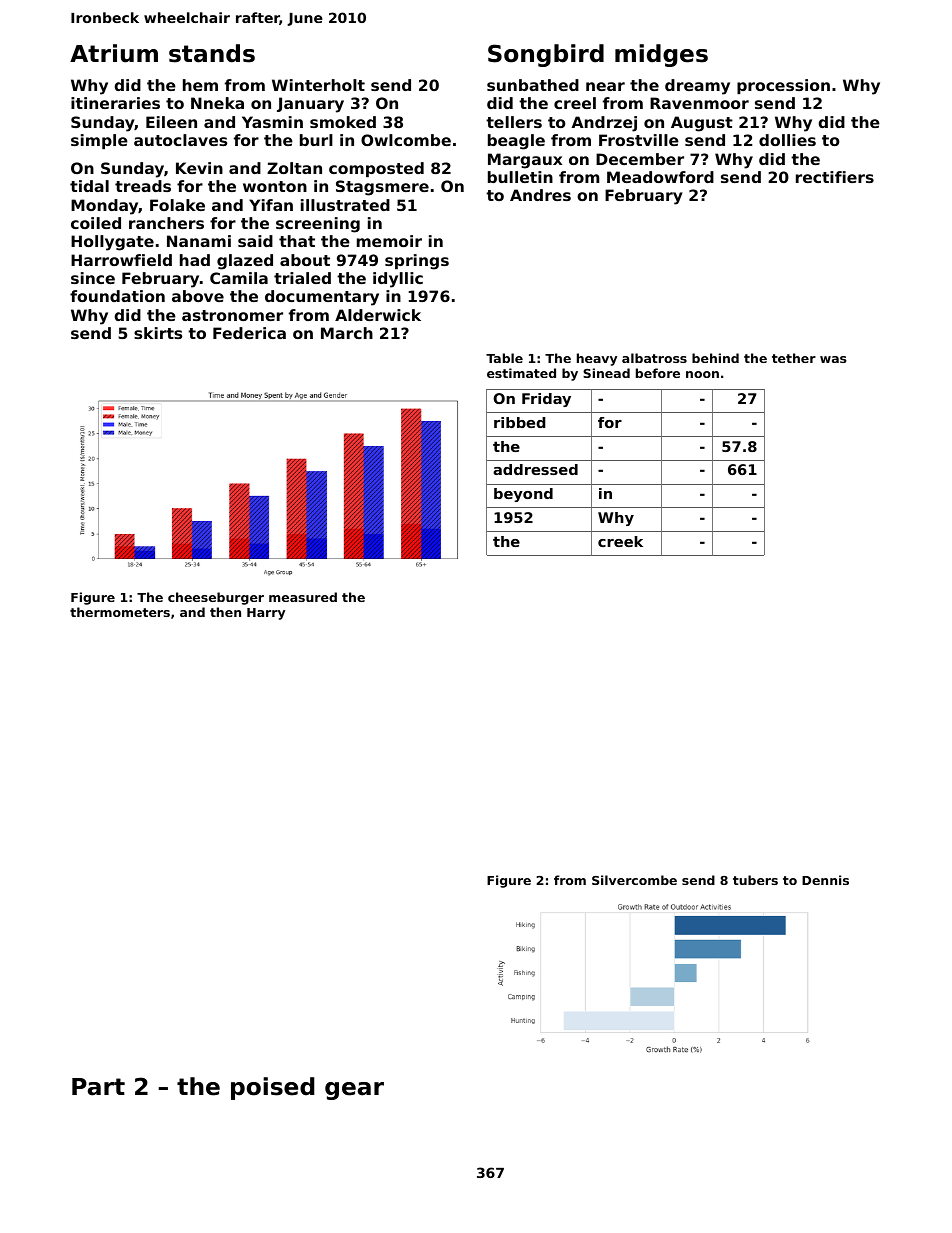 The image size is (952, 1233). What do you see at coordinates (825, 880) in the document?
I see `Dennis` at bounding box center [825, 880].
